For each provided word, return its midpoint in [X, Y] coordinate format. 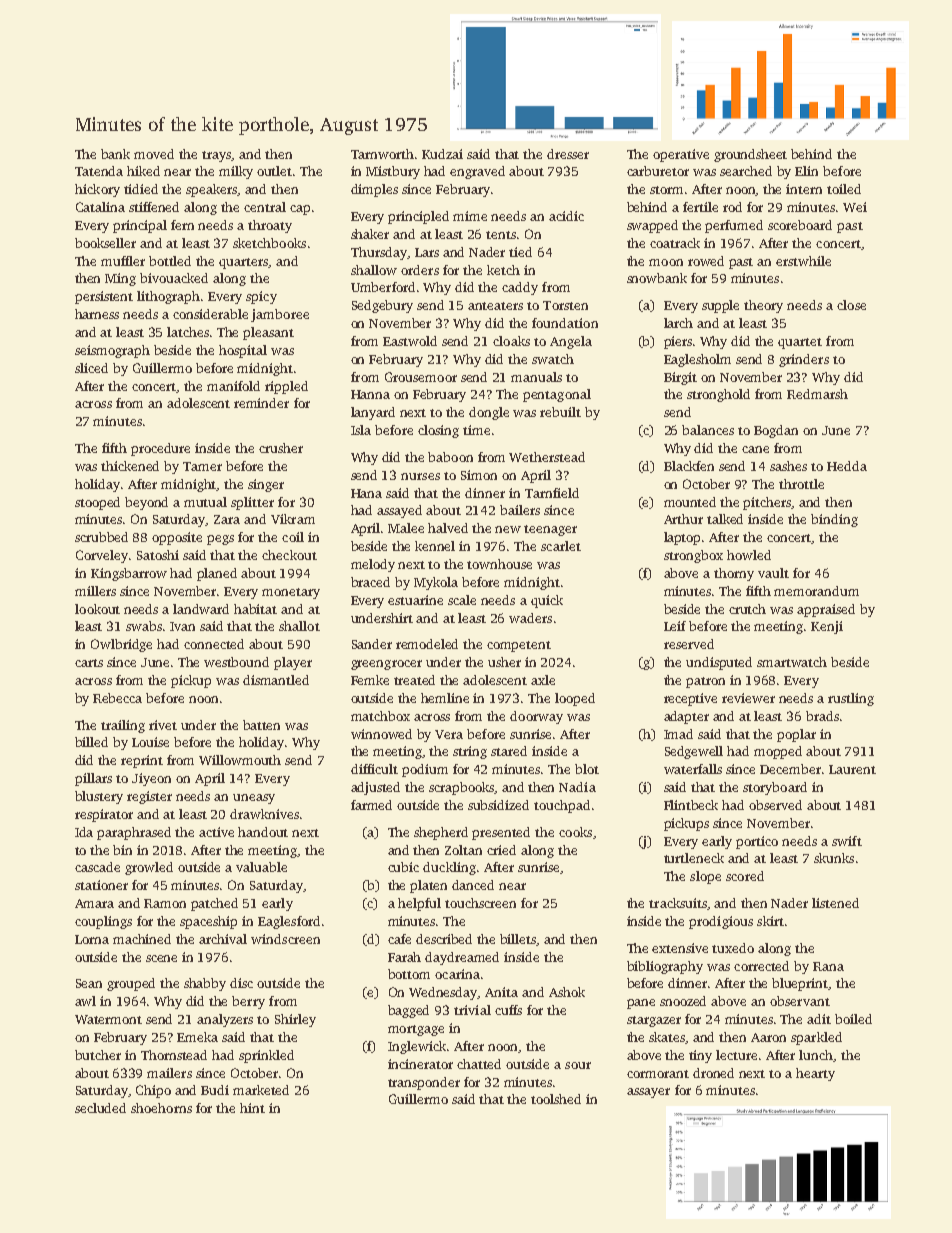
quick [547, 601]
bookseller [105, 243]
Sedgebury [382, 306]
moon [666, 262]
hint [252, 1108]
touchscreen [480, 903]
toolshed [556, 1099]
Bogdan [776, 431]
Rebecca [117, 698]
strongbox [693, 556]
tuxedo [733, 948]
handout [263, 832]
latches [188, 332]
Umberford [383, 287]
